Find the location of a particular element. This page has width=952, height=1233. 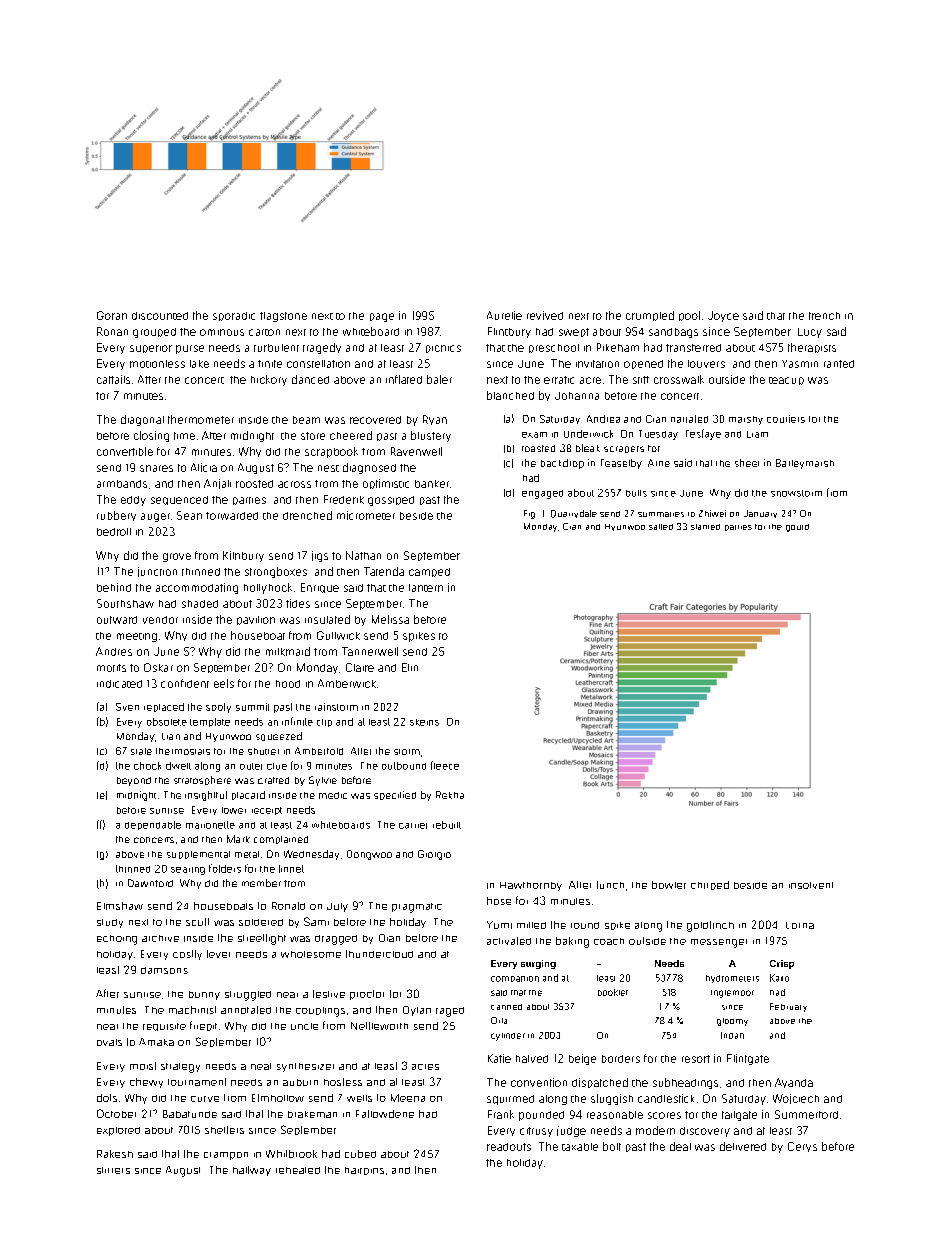

invitation is located at coordinates (597, 364).
